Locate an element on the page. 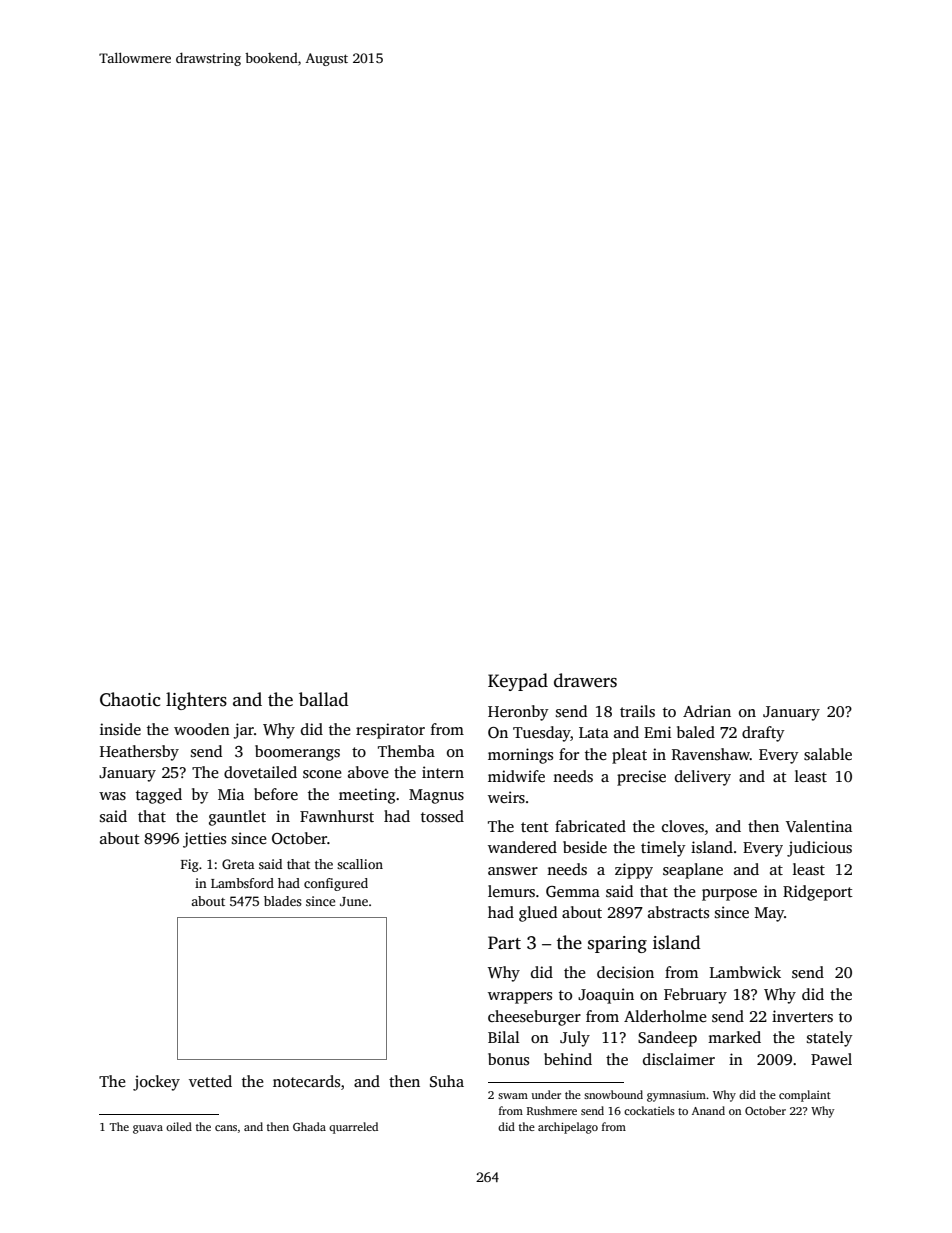 This image has height=1233, width=952. vetted is located at coordinates (210, 1081).
